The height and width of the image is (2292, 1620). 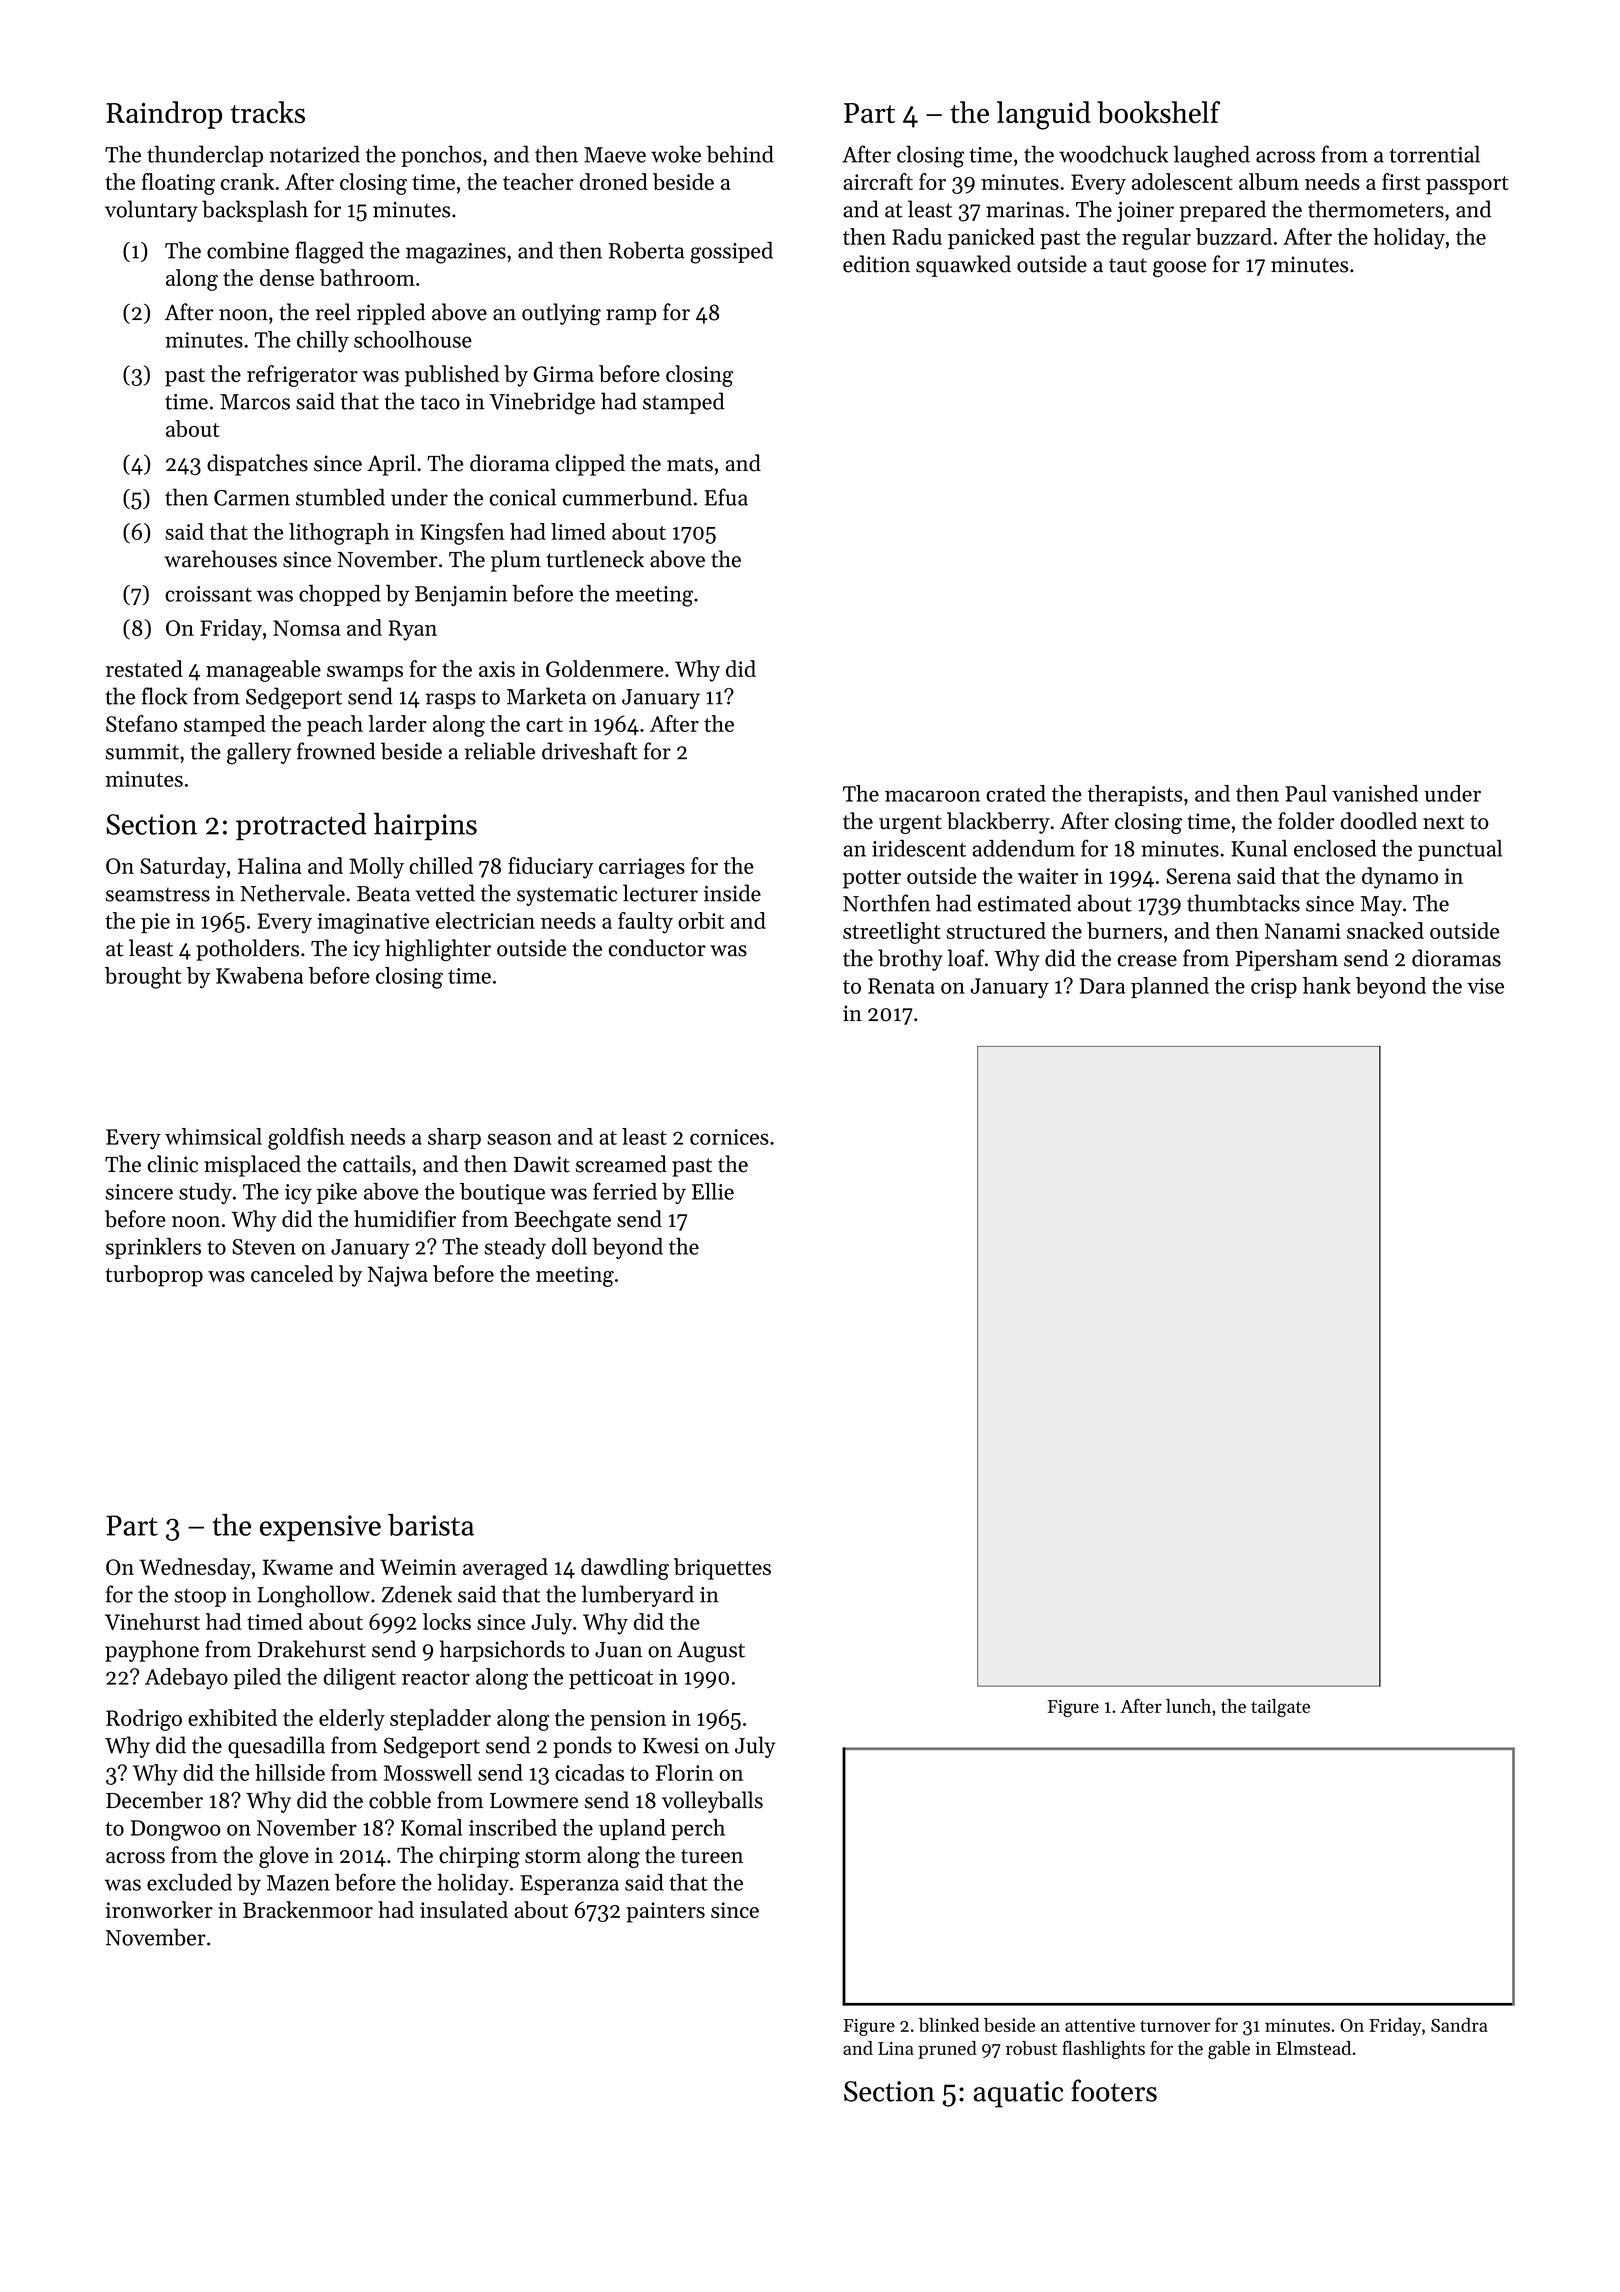 I want to click on lunch, so click(x=1188, y=1706).
